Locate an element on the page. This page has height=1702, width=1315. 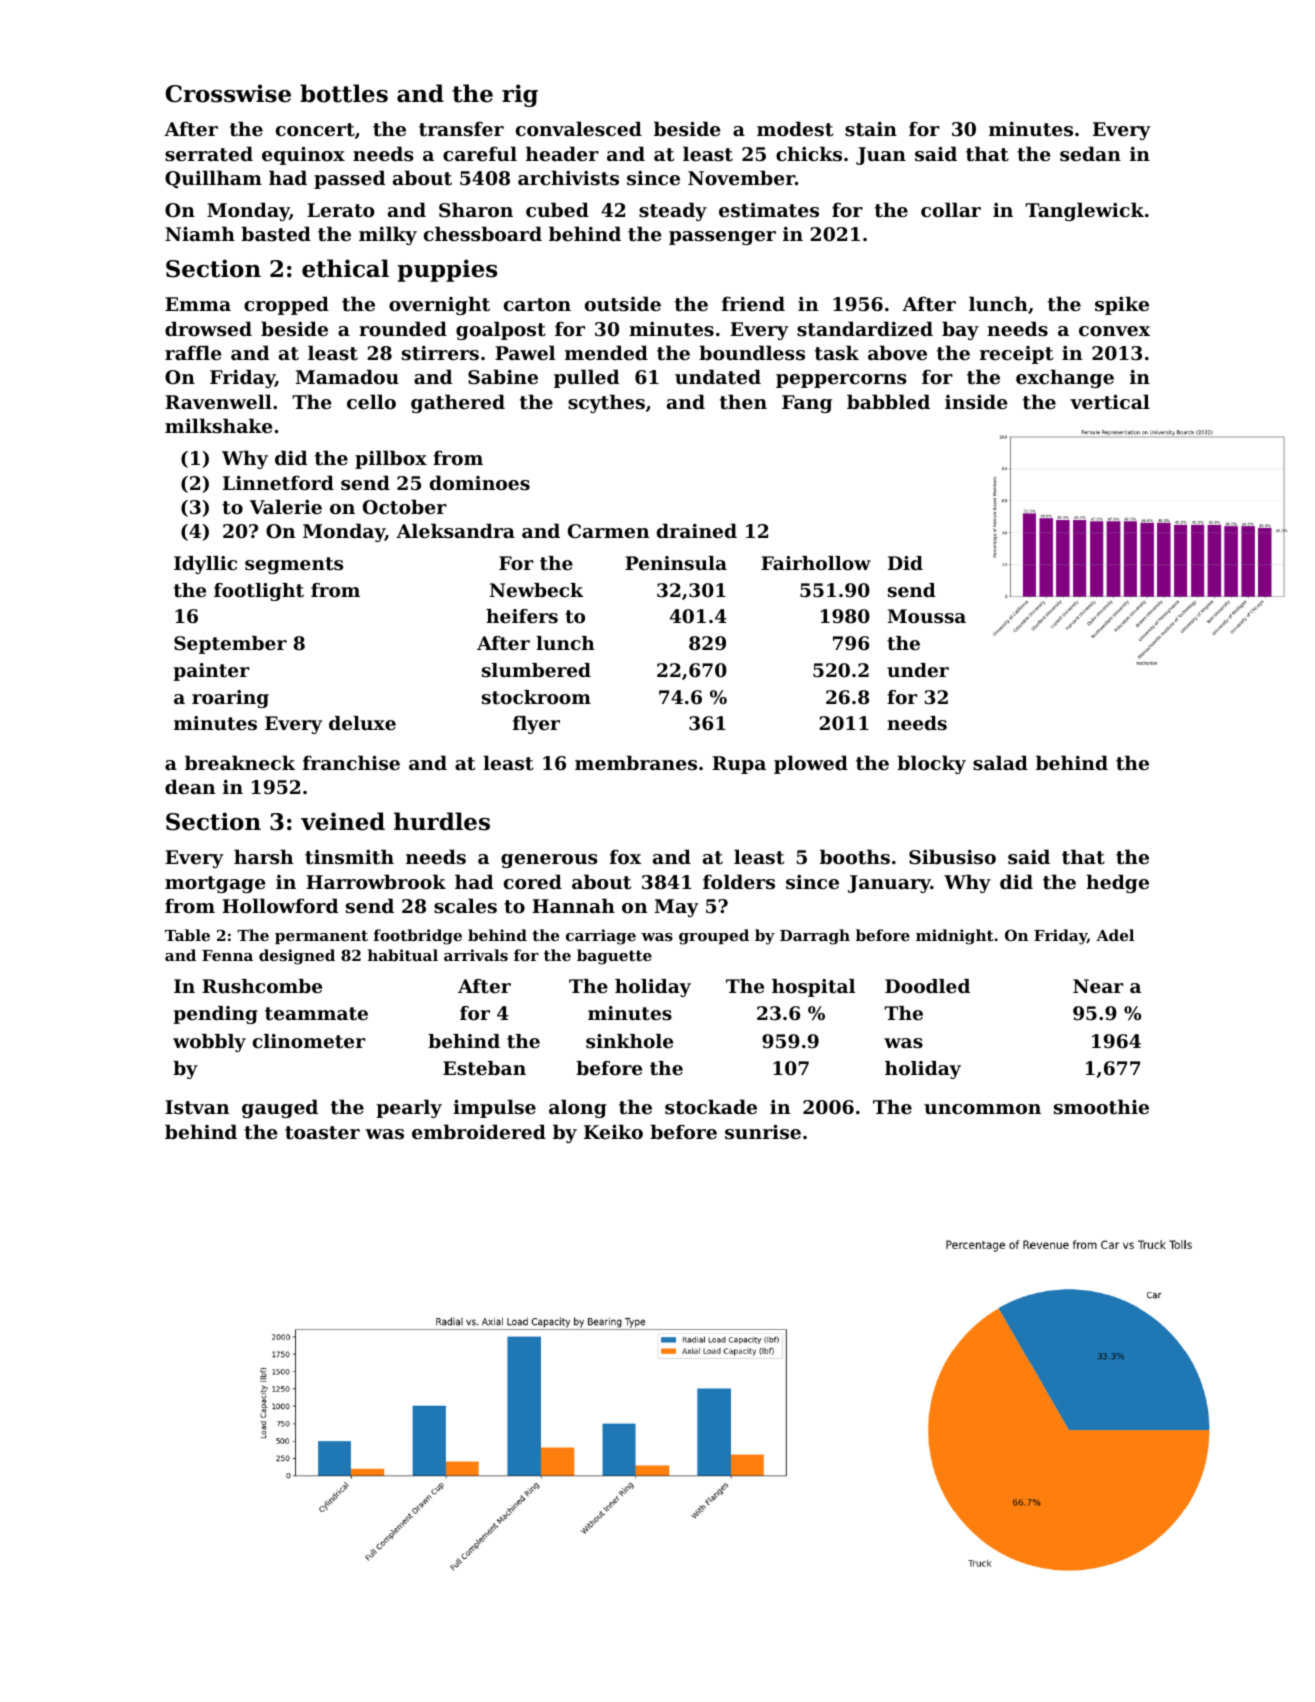
flyer is located at coordinates (536, 725).
